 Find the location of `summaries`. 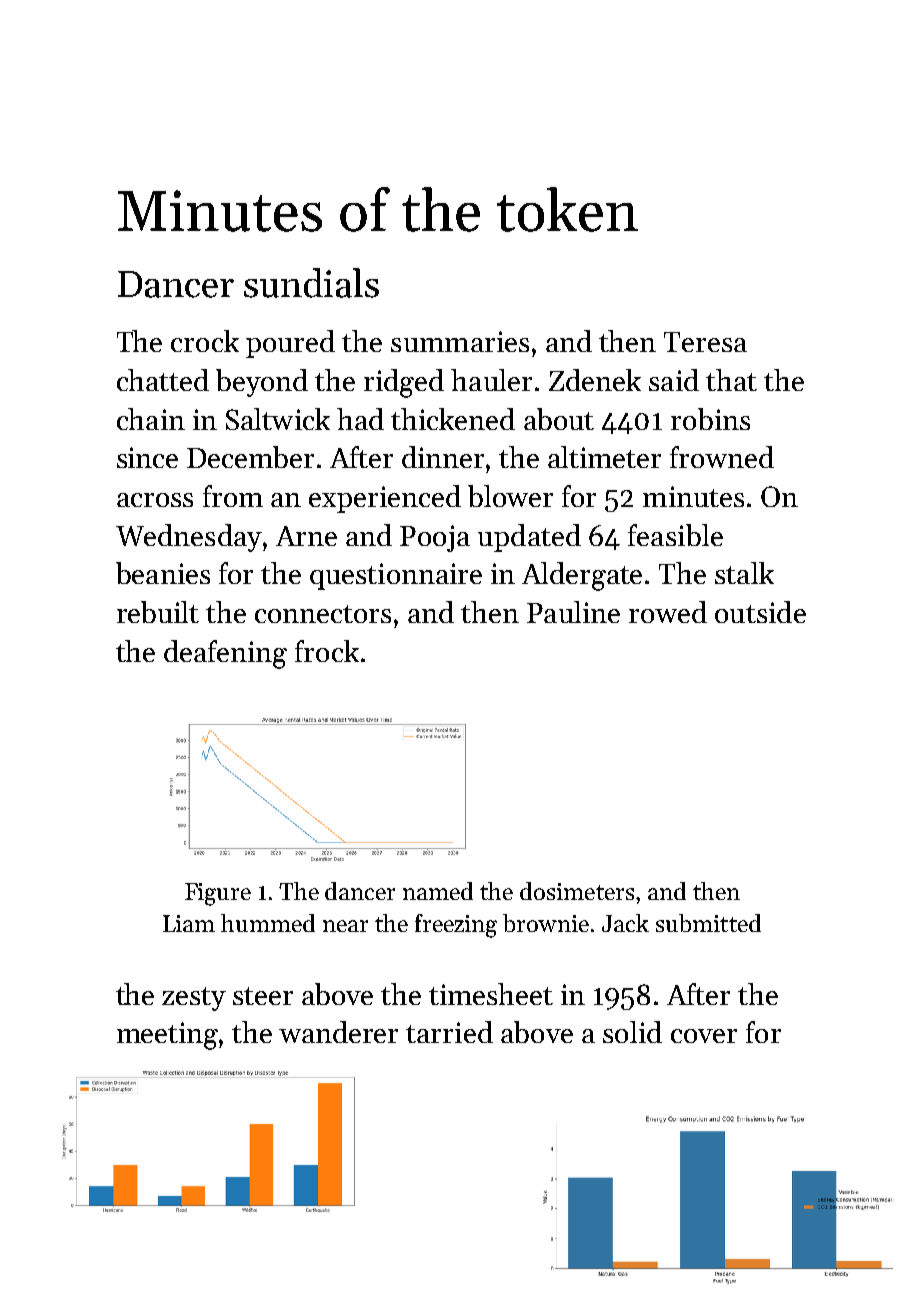

summaries is located at coordinates (460, 341).
